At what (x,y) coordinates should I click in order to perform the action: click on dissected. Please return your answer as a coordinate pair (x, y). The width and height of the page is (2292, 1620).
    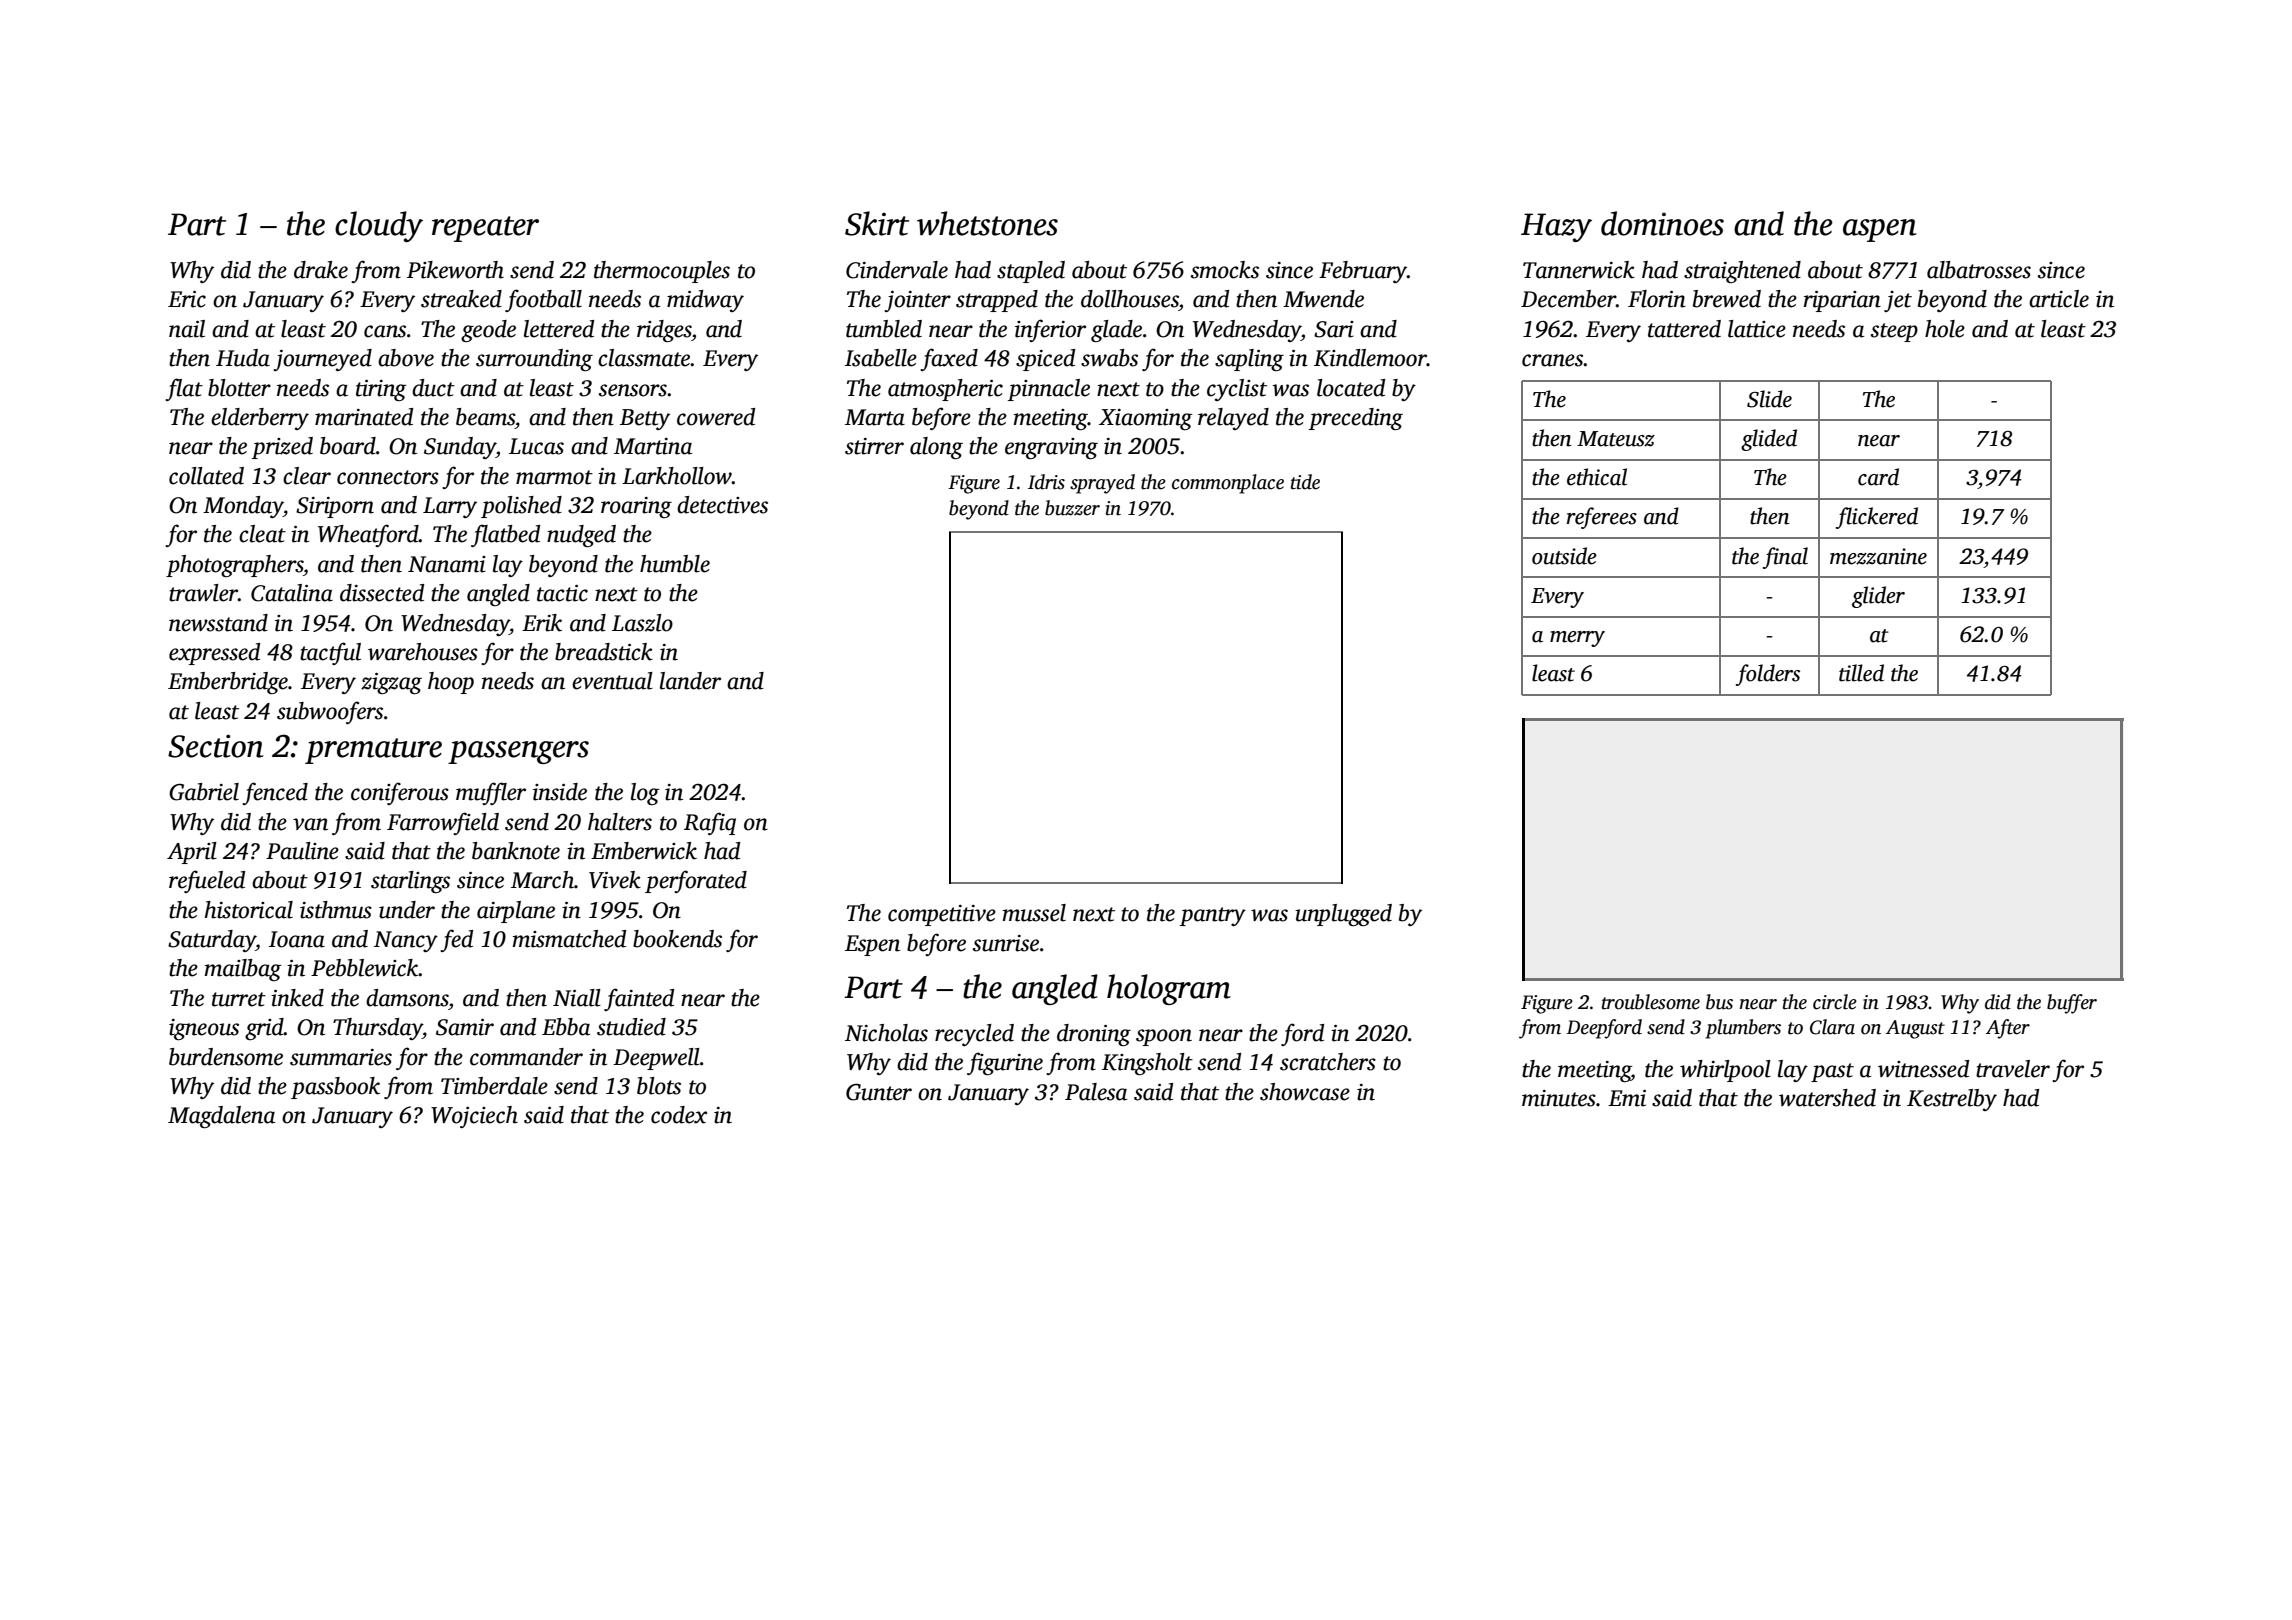
    Looking at the image, I should click on (382, 593).
